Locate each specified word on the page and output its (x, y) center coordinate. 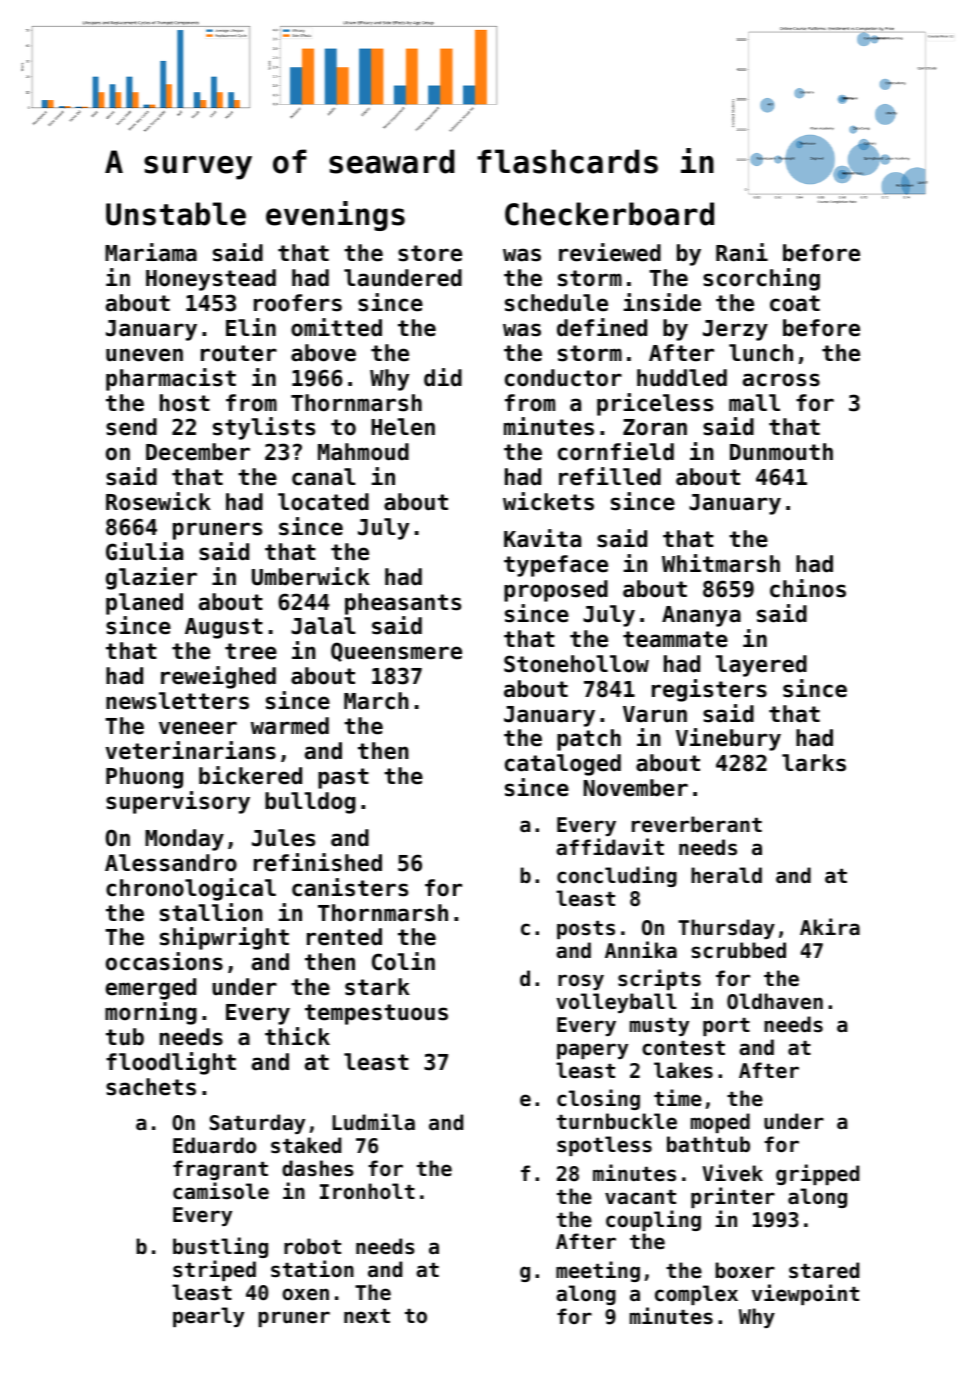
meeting (598, 1271)
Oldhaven (775, 1001)
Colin (403, 961)
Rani (742, 252)
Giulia (144, 551)
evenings (335, 216)
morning (151, 1013)
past (343, 778)
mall (754, 403)
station (312, 1269)
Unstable (176, 214)
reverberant (697, 824)
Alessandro (171, 863)
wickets (548, 501)
